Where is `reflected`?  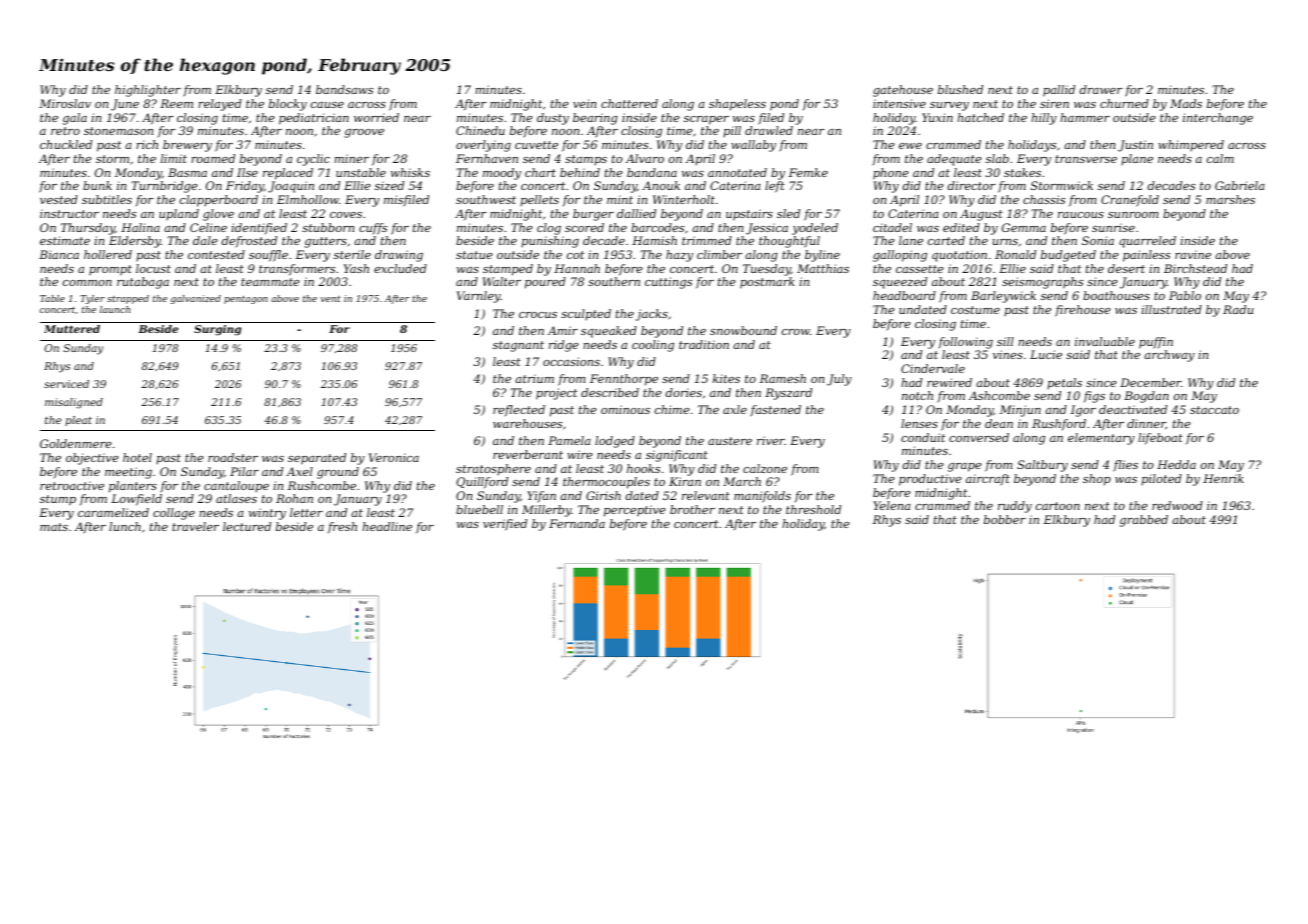
reflected is located at coordinates (519, 411).
